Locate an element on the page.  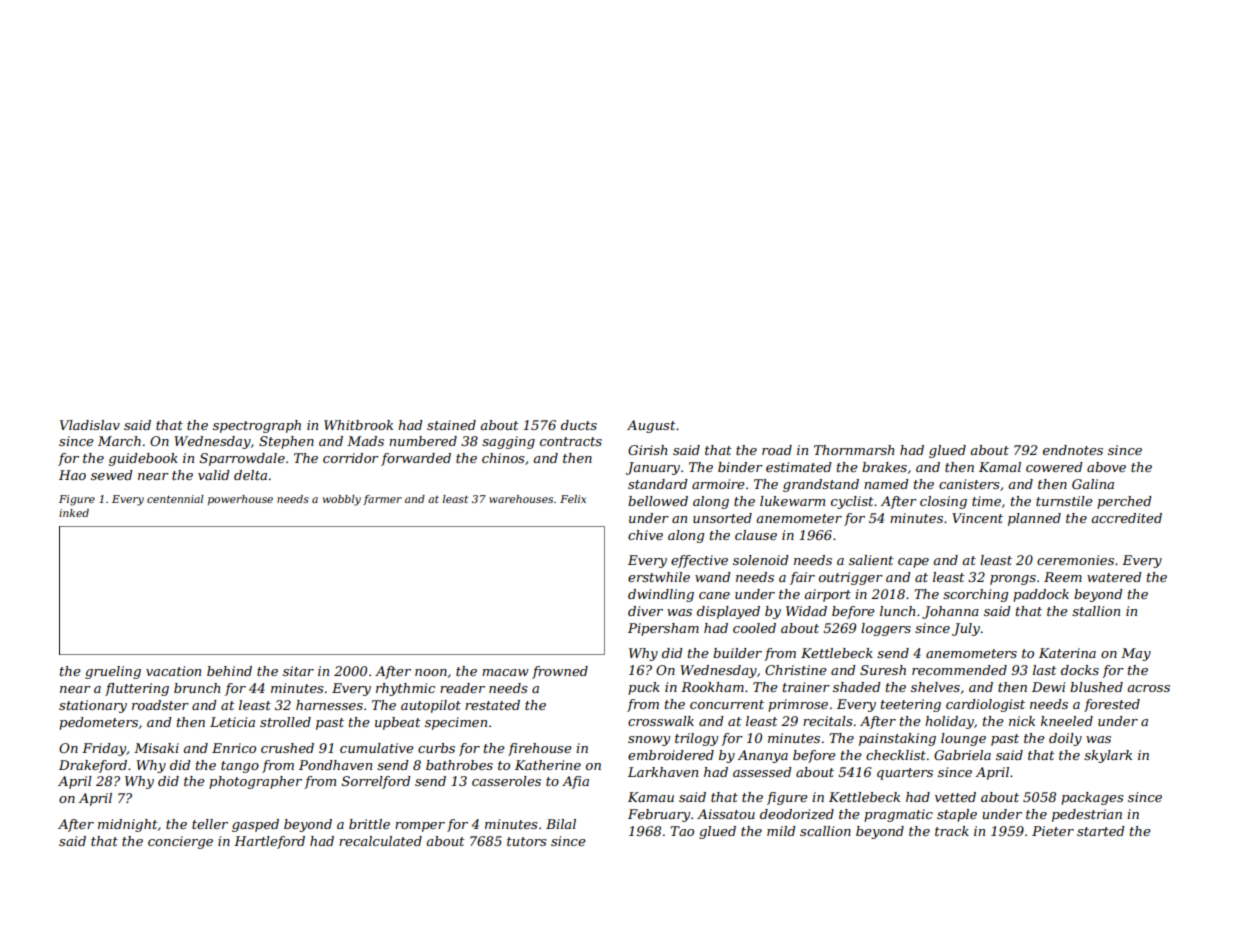
Friday is located at coordinates (104, 749).
